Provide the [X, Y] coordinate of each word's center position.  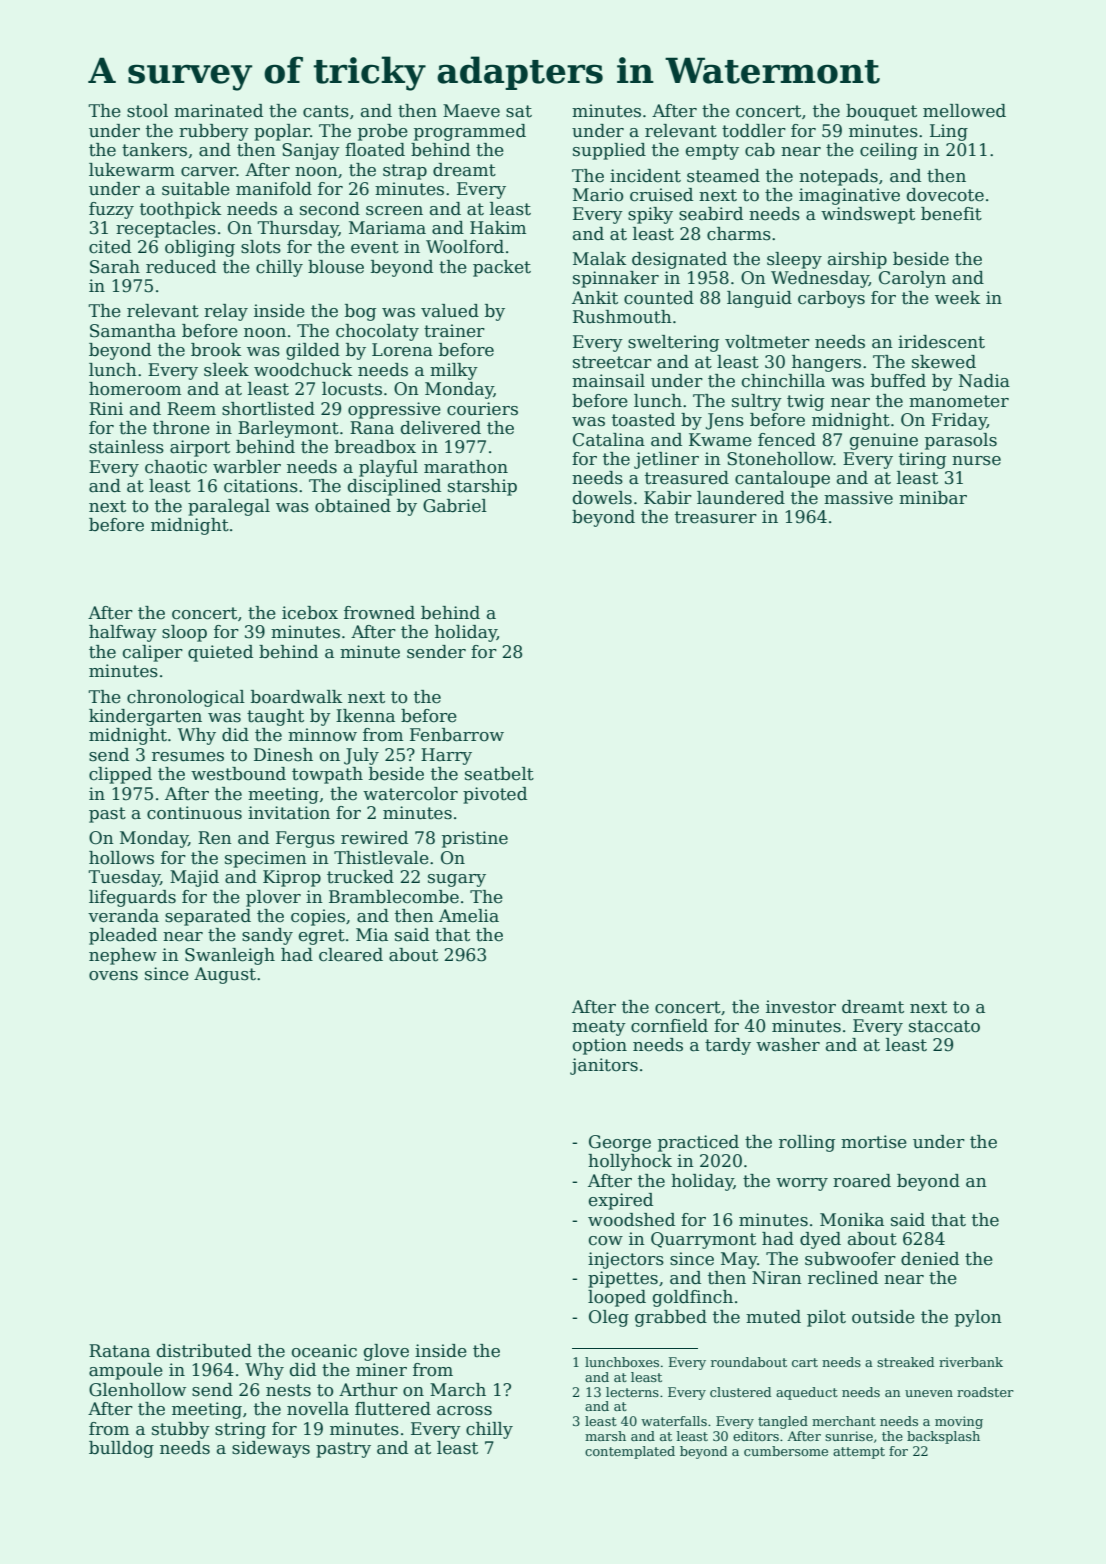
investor [801, 1007]
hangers [826, 363]
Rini [106, 408]
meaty [599, 1028]
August [225, 975]
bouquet [881, 112]
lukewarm [132, 170]
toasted [643, 420]
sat [519, 111]
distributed [204, 1351]
